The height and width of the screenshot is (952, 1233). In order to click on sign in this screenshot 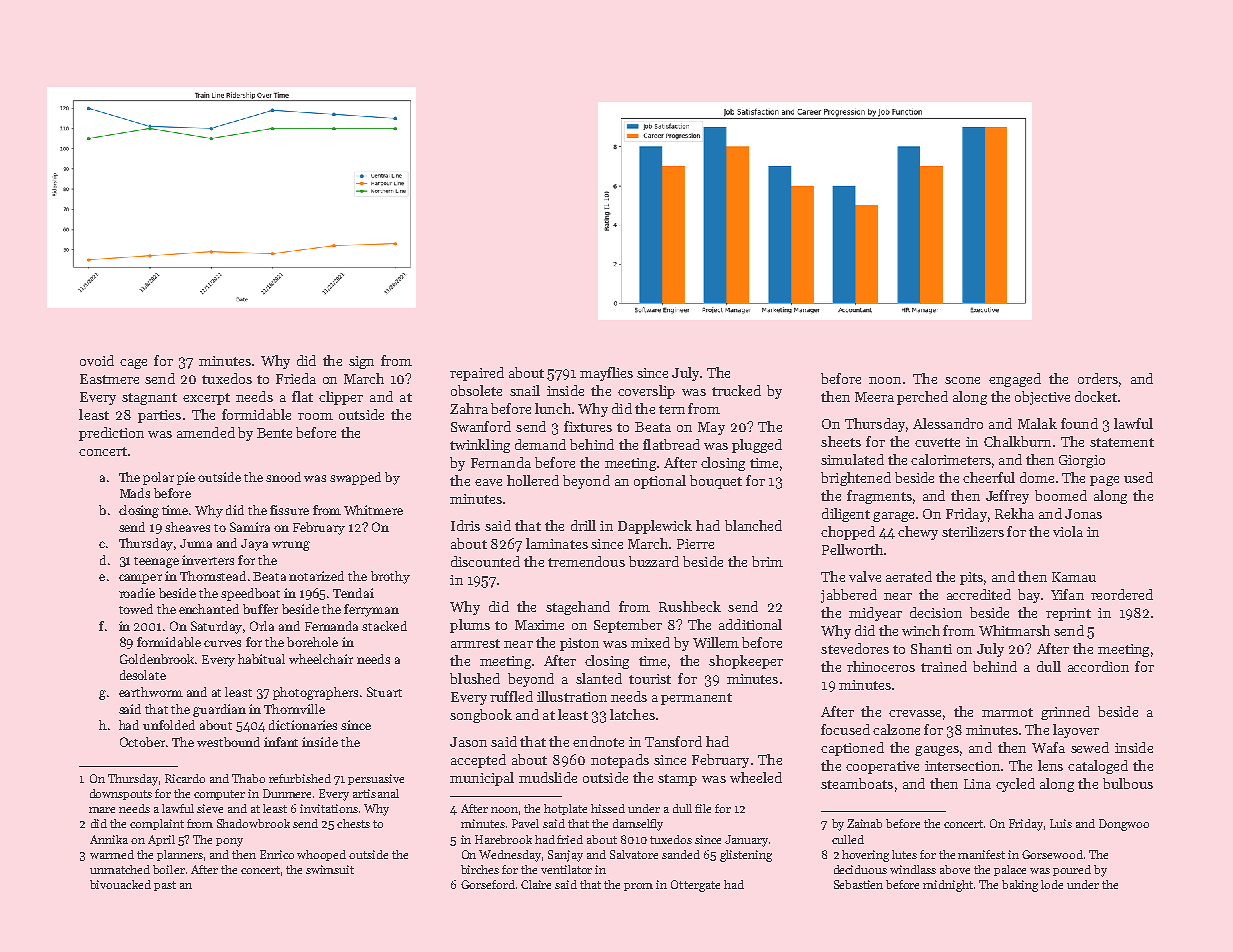, I will do `click(361, 362)`.
